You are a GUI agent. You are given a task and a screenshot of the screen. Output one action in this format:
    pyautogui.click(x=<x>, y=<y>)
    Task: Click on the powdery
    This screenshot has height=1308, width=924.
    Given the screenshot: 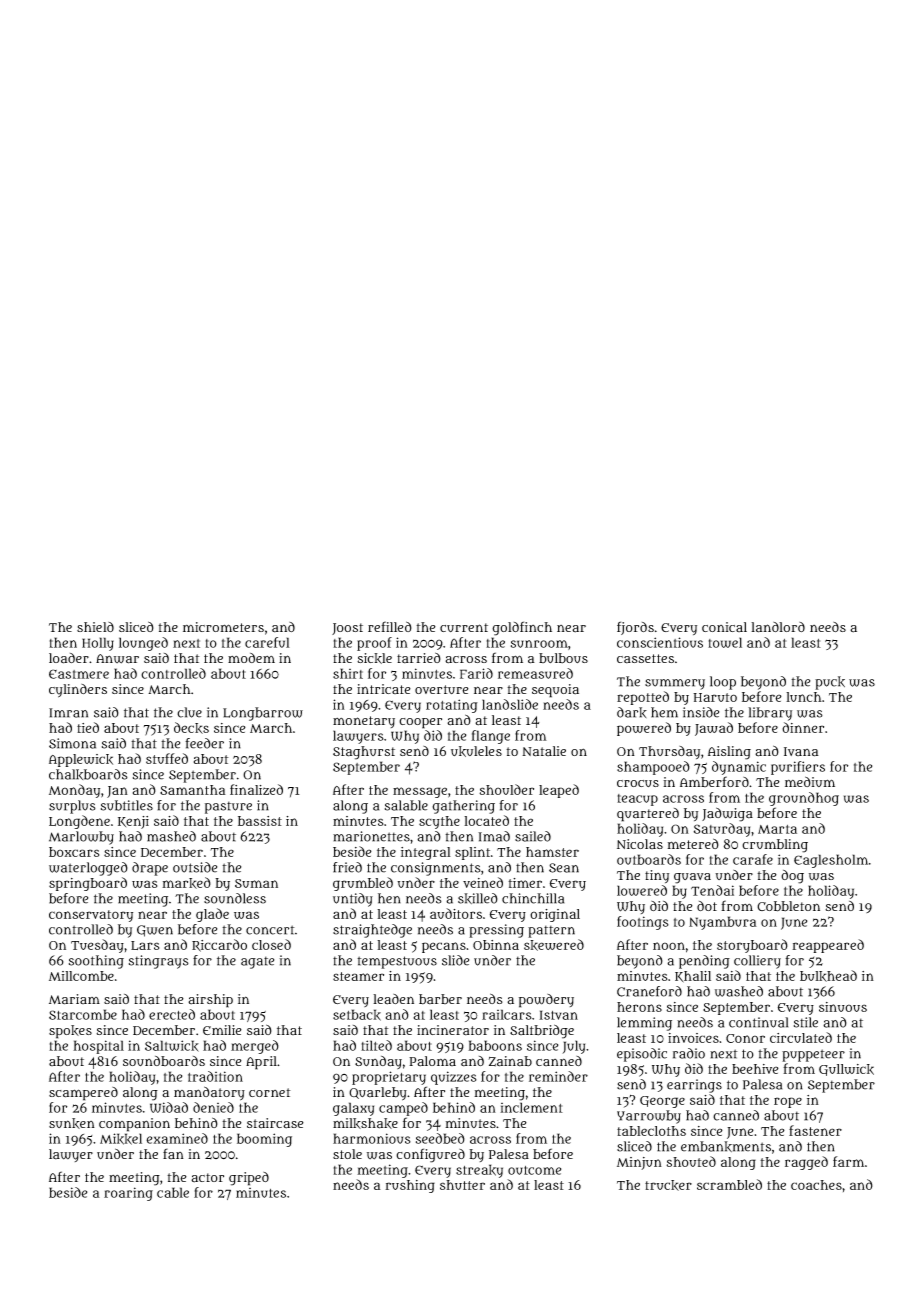 What is the action you would take?
    pyautogui.click(x=546, y=1001)
